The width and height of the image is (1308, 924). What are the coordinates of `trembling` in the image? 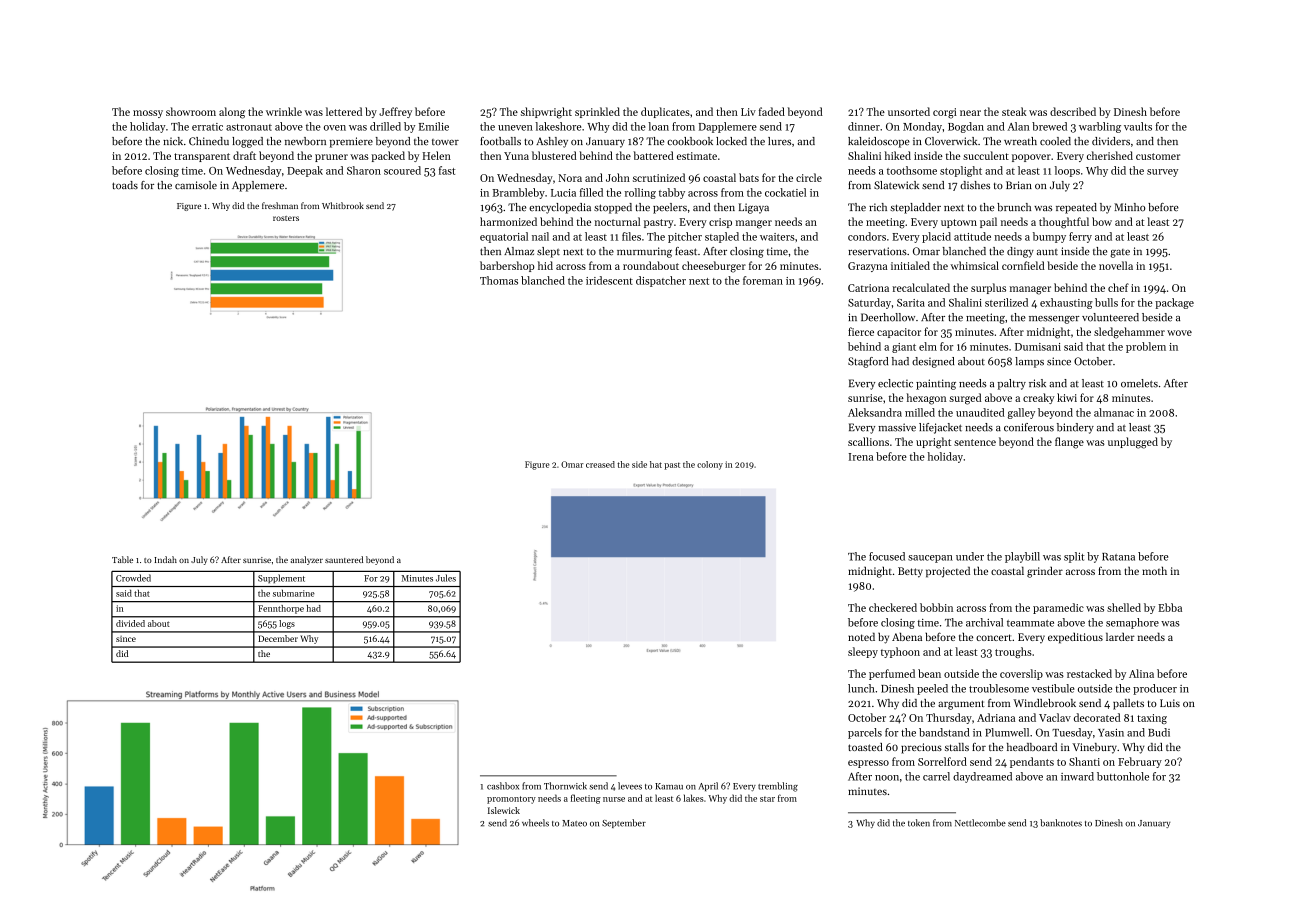 It's located at (778, 787).
